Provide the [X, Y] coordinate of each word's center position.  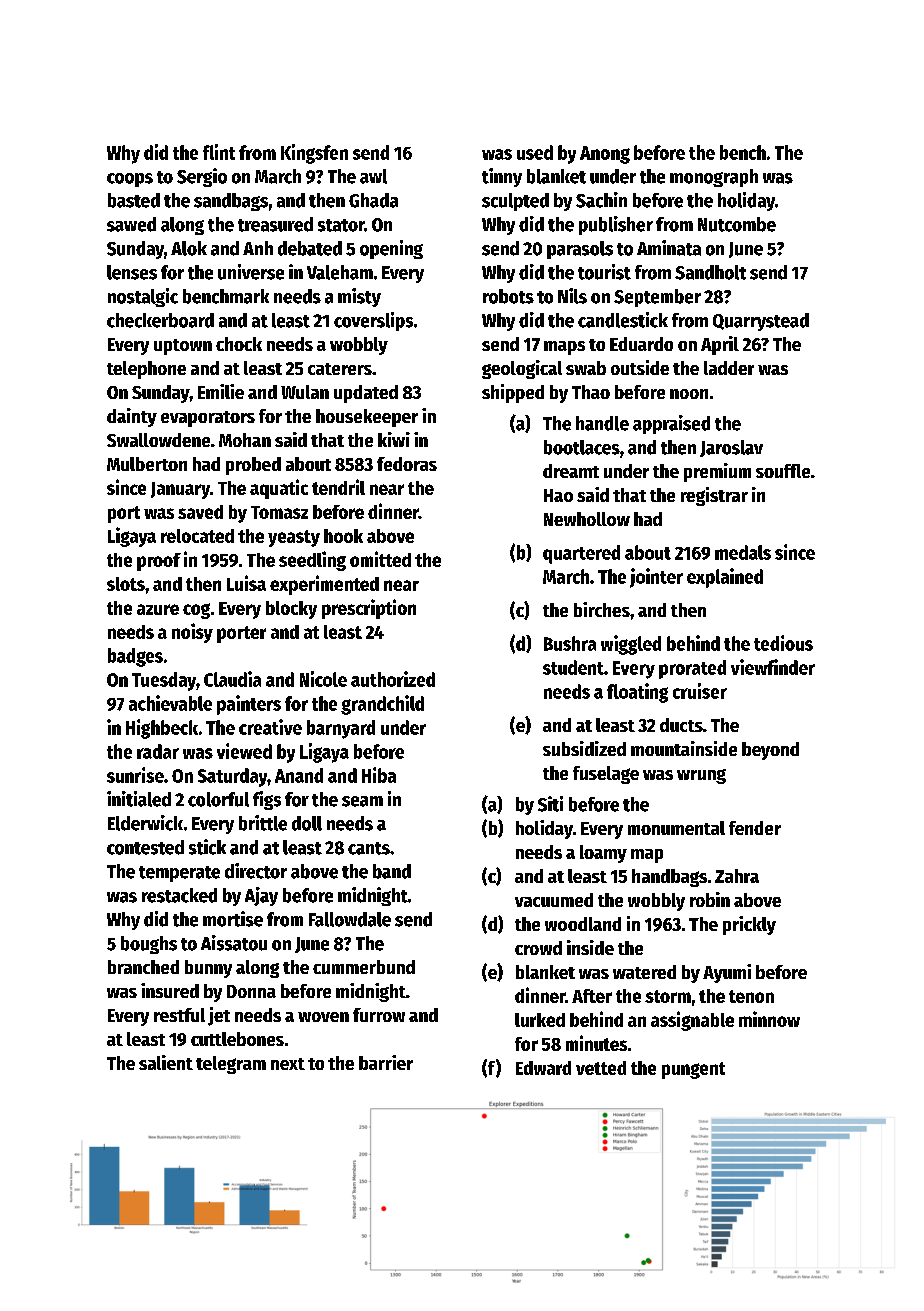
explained [725, 578]
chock [239, 344]
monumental [676, 828]
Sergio [202, 177]
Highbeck [162, 729]
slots [126, 584]
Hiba [379, 775]
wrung [701, 776]
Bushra [570, 643]
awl [373, 176]
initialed [139, 799]
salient [166, 1062]
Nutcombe [737, 224]
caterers [340, 369]
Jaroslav [731, 448]
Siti [550, 804]
